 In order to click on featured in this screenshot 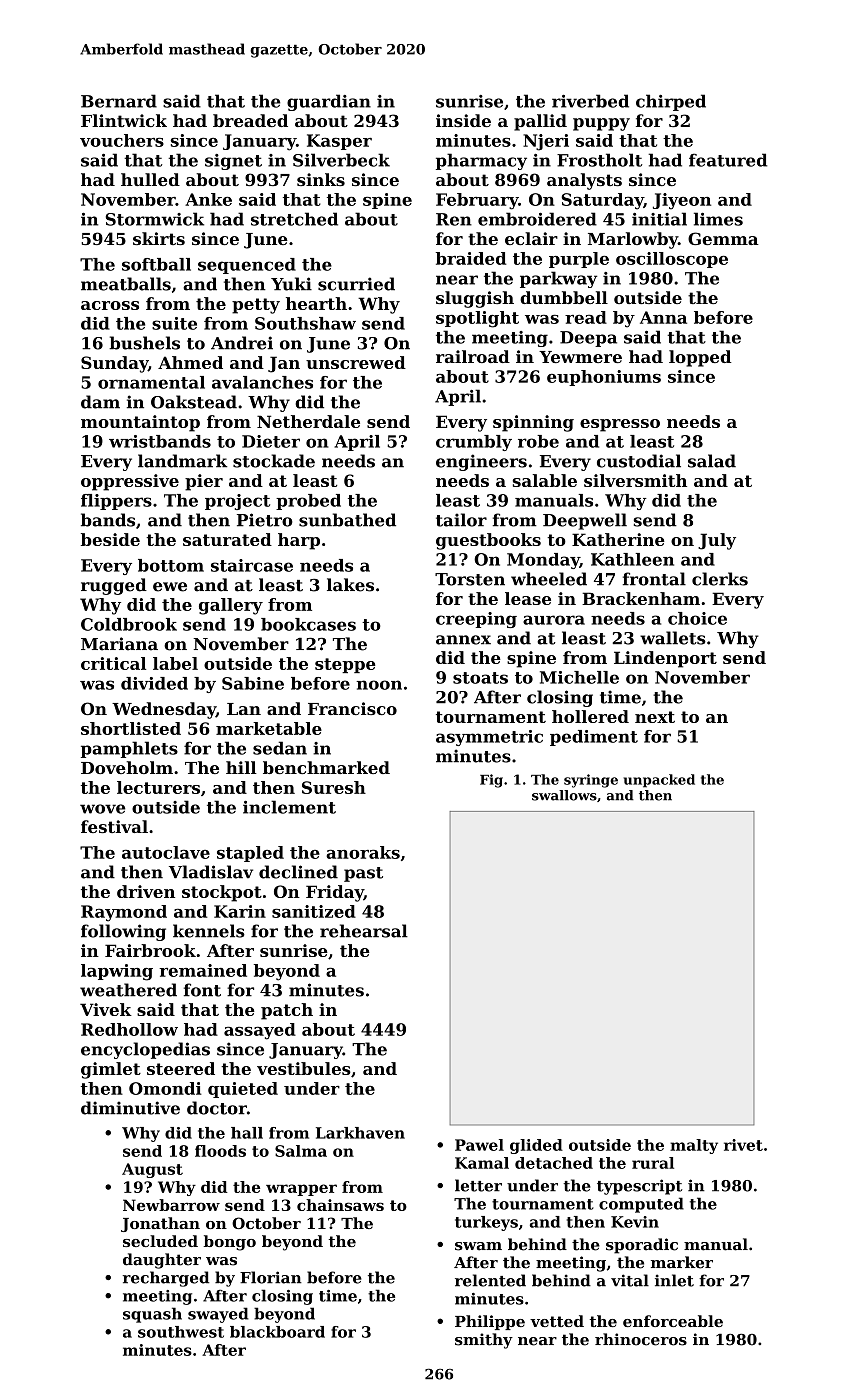, I will do `click(728, 160)`.
